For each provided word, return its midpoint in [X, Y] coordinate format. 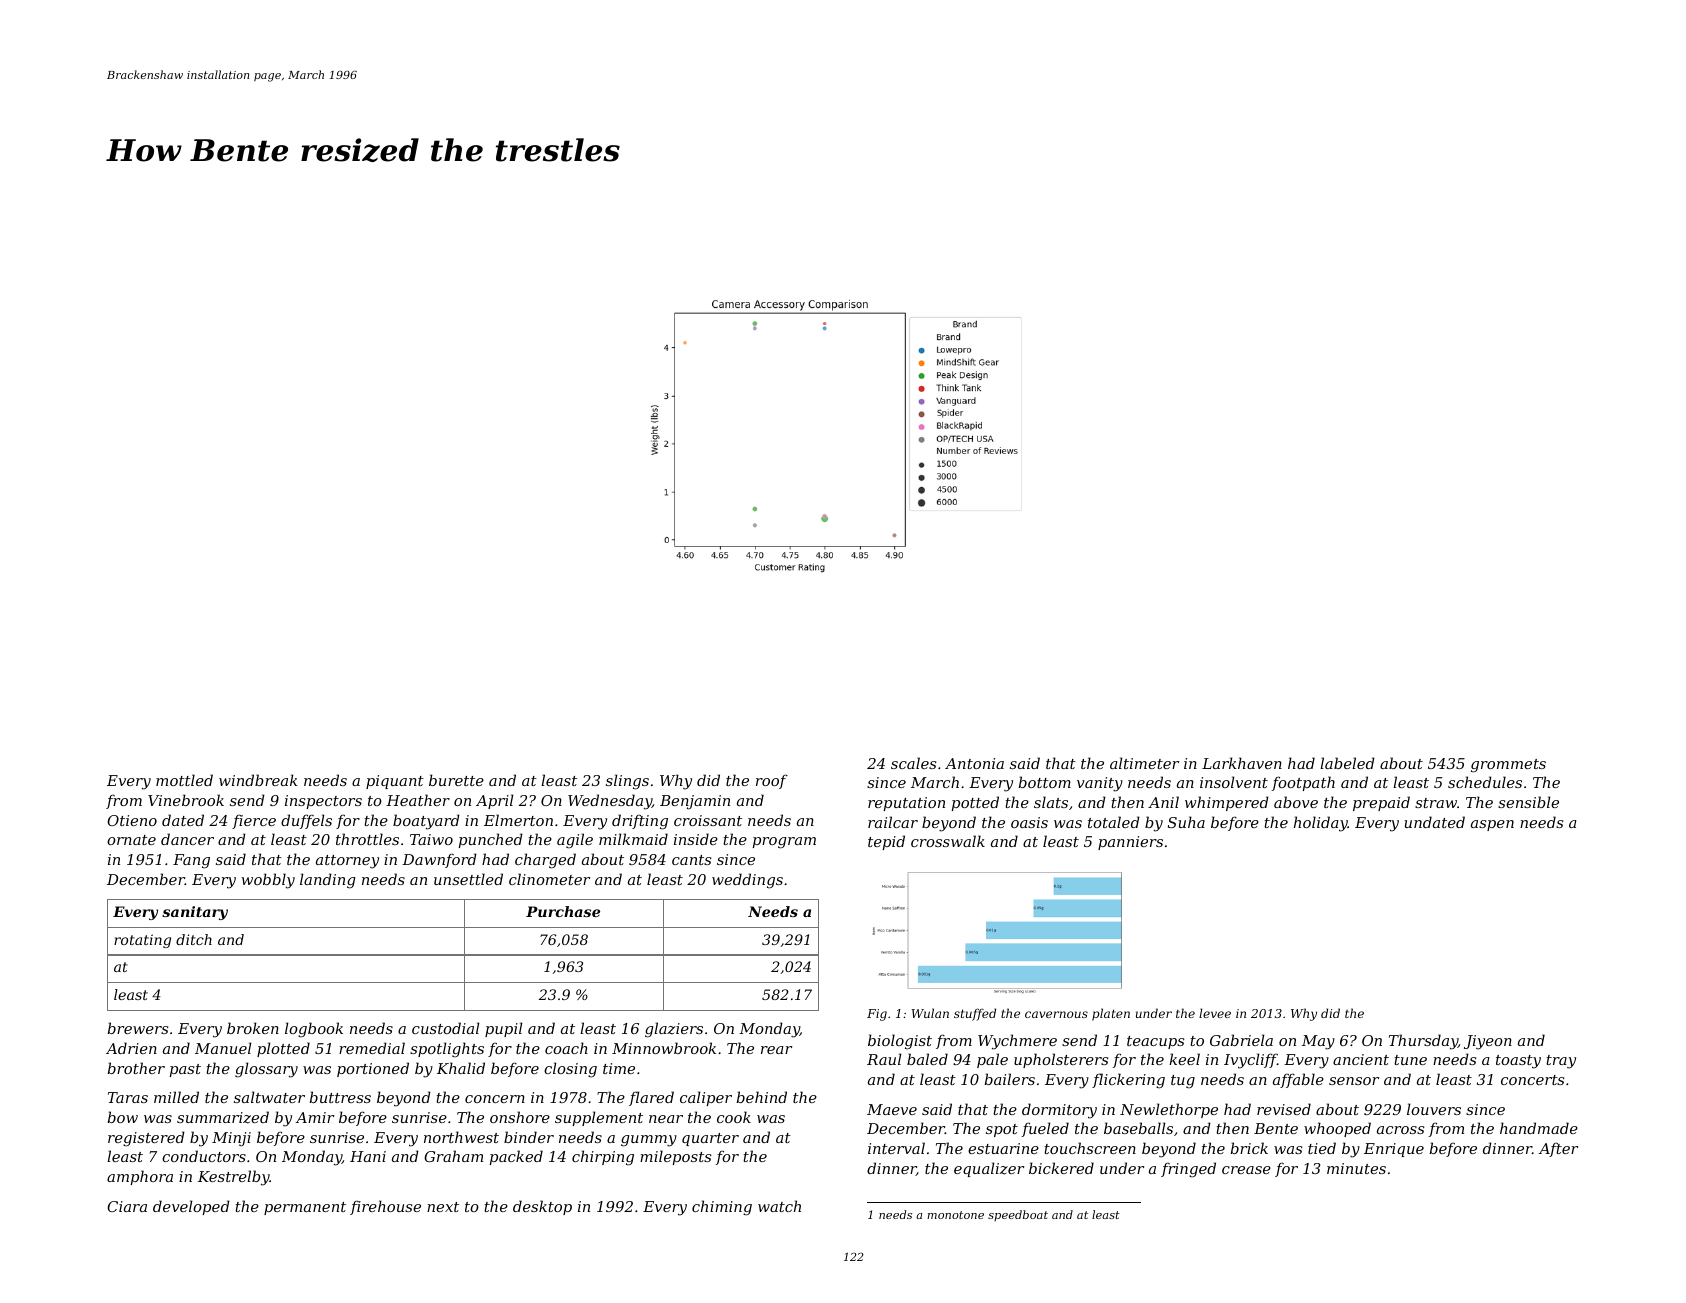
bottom [1044, 782]
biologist [900, 1042]
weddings [747, 881]
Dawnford [439, 860]
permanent [305, 1208]
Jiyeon [1488, 1042]
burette [456, 780]
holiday [1321, 824]
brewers [137, 1028]
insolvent [1234, 782]
